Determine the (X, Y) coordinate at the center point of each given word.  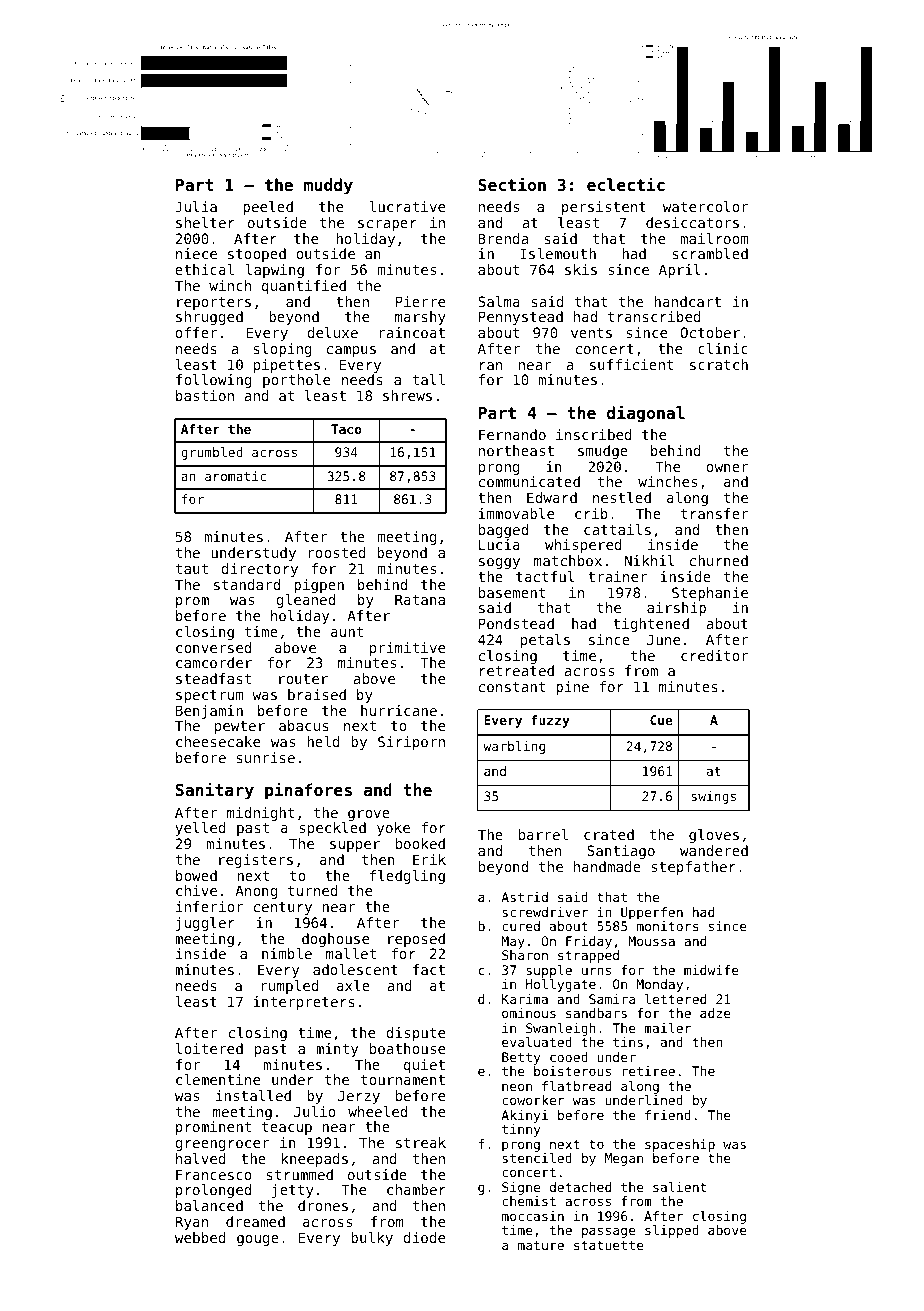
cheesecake (218, 741)
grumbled (212, 453)
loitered (209, 1048)
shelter (205, 222)
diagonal (646, 414)
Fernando (512, 434)
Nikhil (649, 560)
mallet (351, 953)
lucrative (407, 206)
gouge (258, 1240)
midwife (711, 970)
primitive (407, 649)
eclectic (626, 184)
